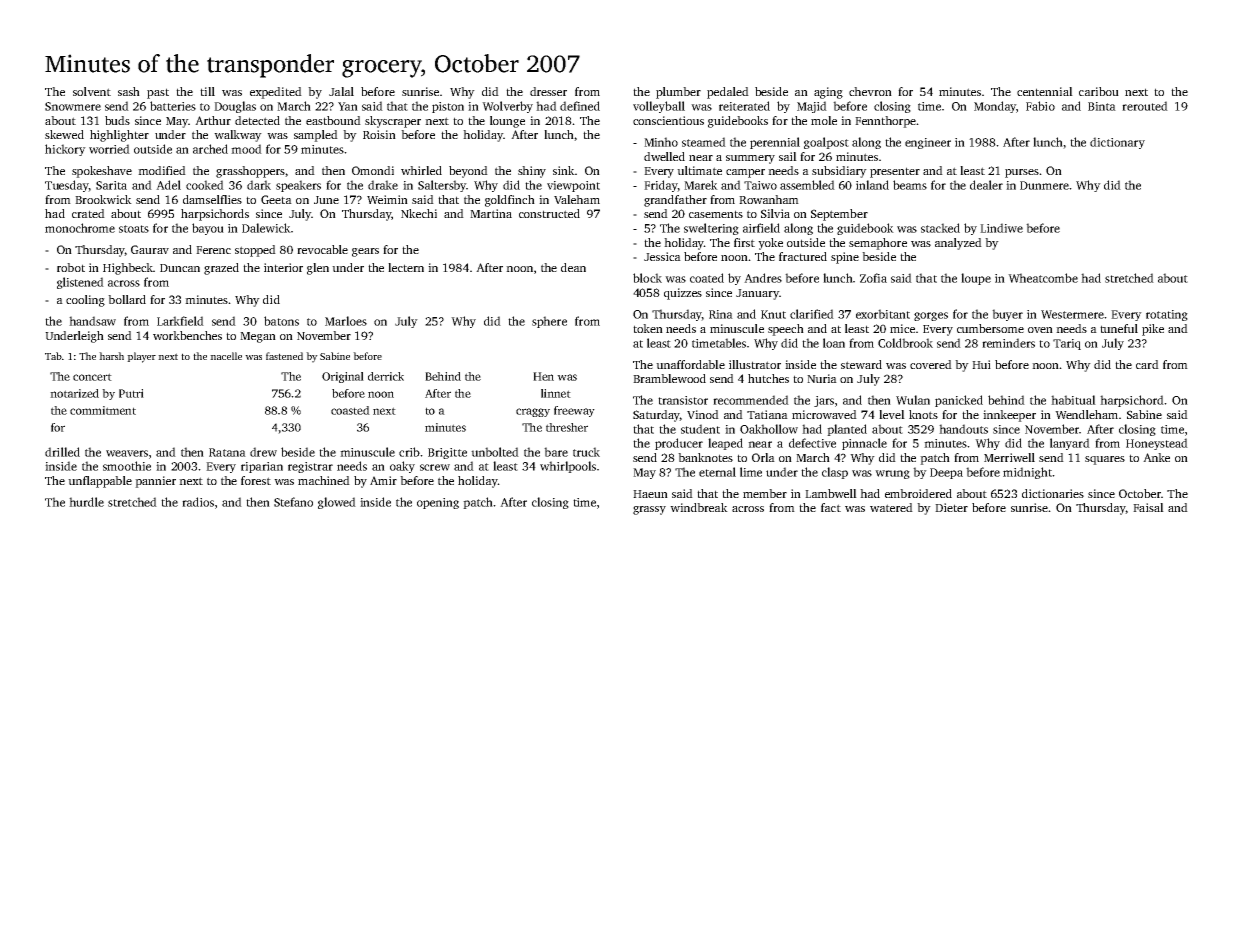  I want to click on card, so click(1147, 364).
